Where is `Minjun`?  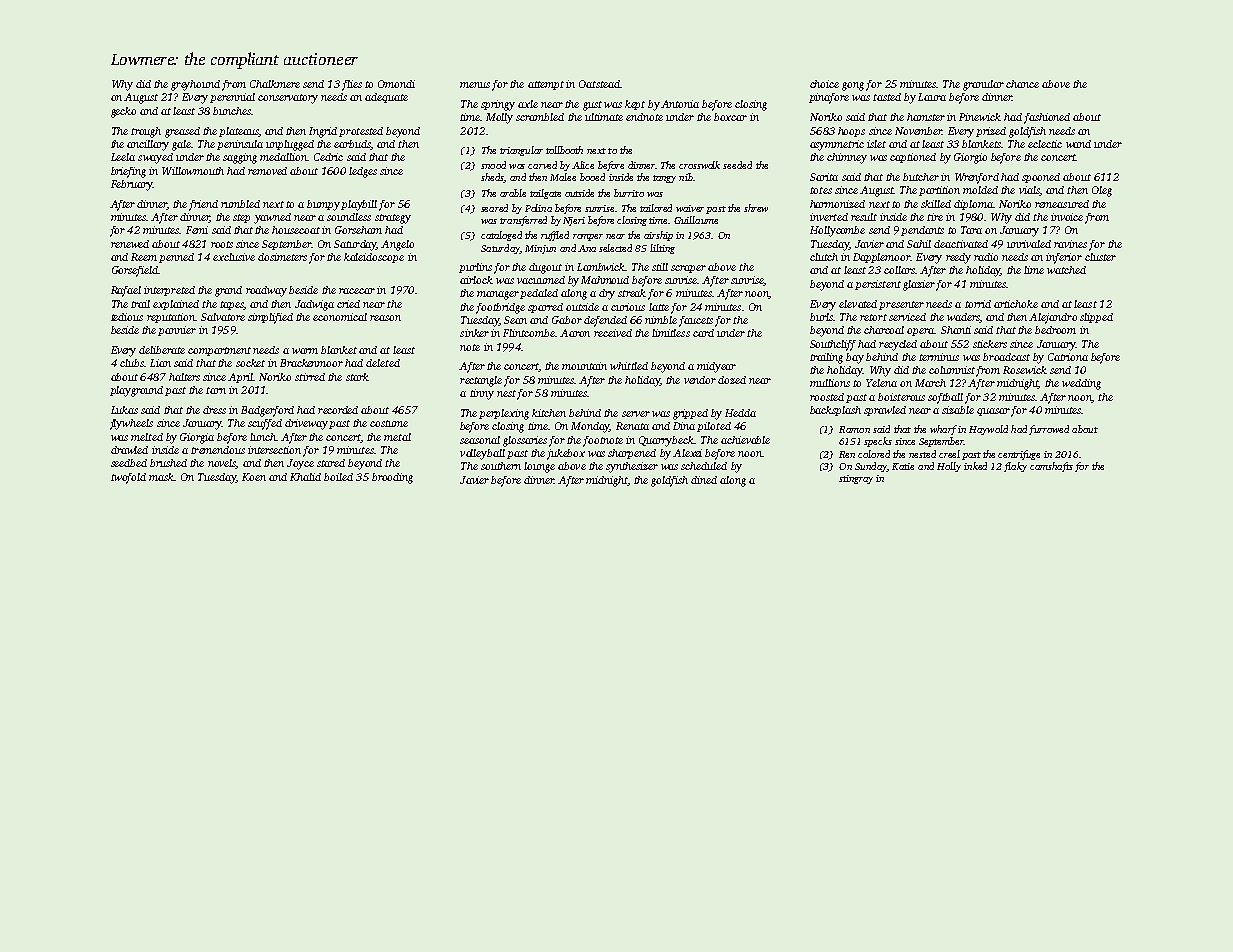 Minjun is located at coordinates (540, 249).
